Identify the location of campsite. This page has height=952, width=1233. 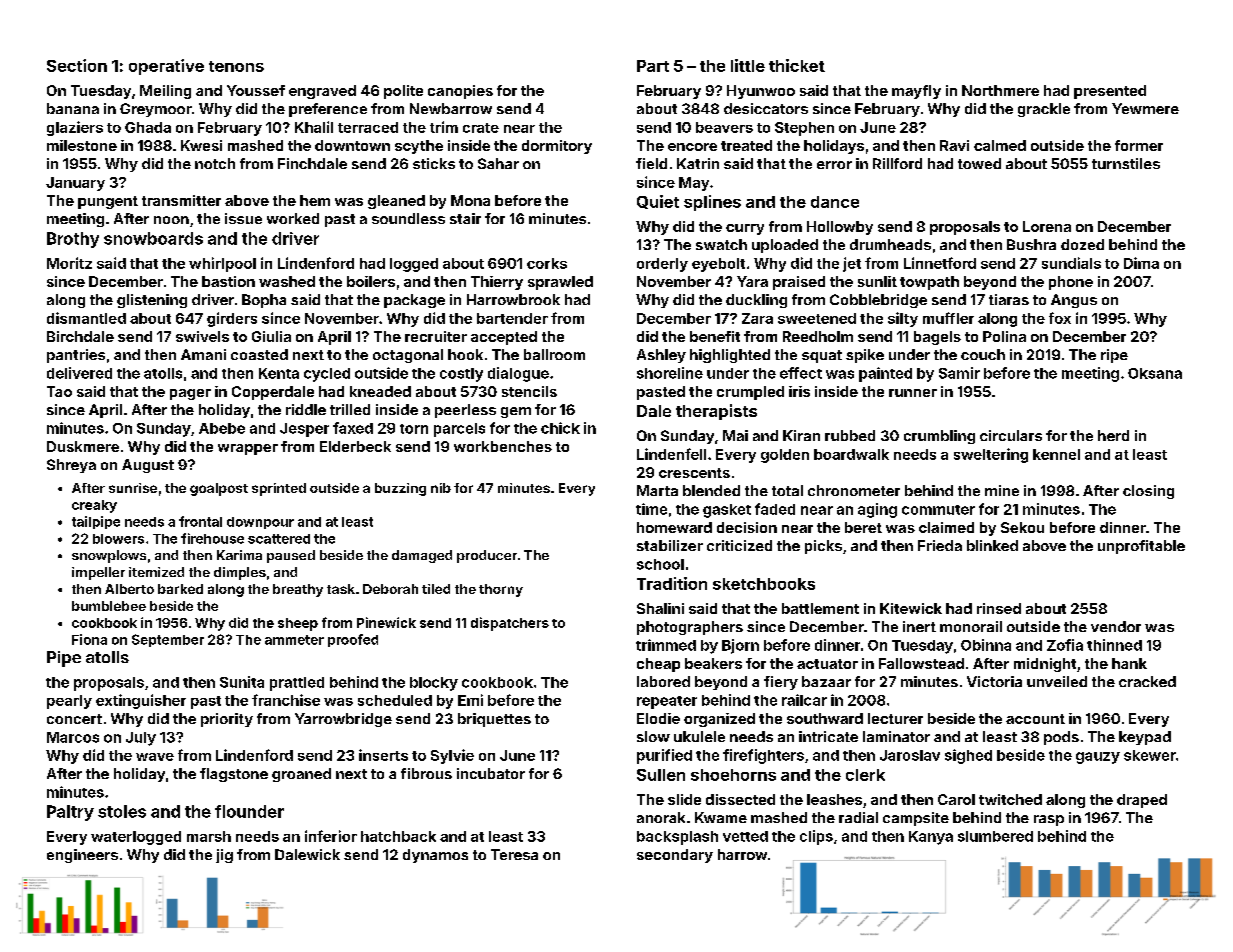
(916, 819).
